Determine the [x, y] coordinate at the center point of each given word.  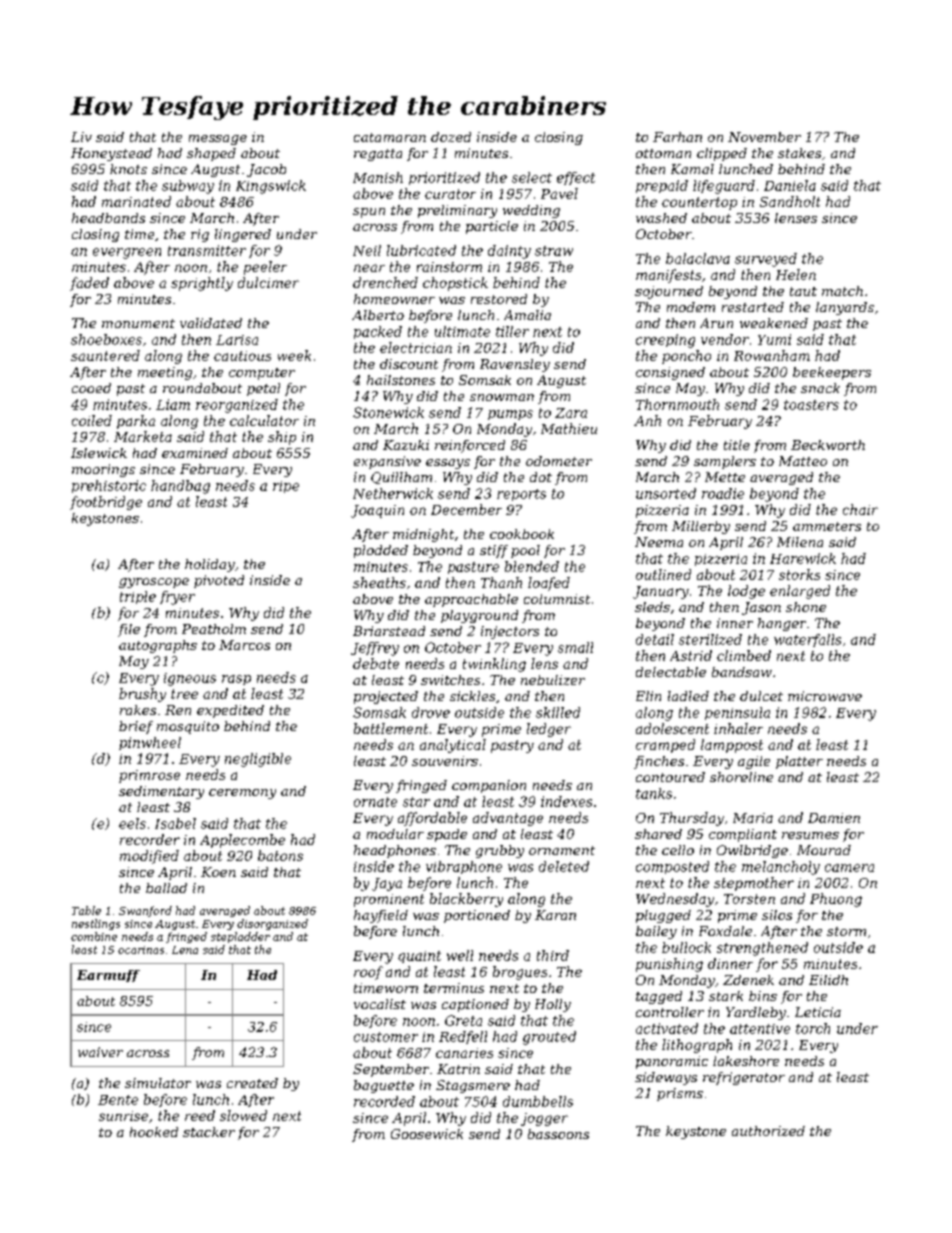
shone [806, 607]
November [764, 137]
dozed [451, 137]
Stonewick [388, 412]
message [218, 140]
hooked [154, 1132]
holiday [210, 565]
